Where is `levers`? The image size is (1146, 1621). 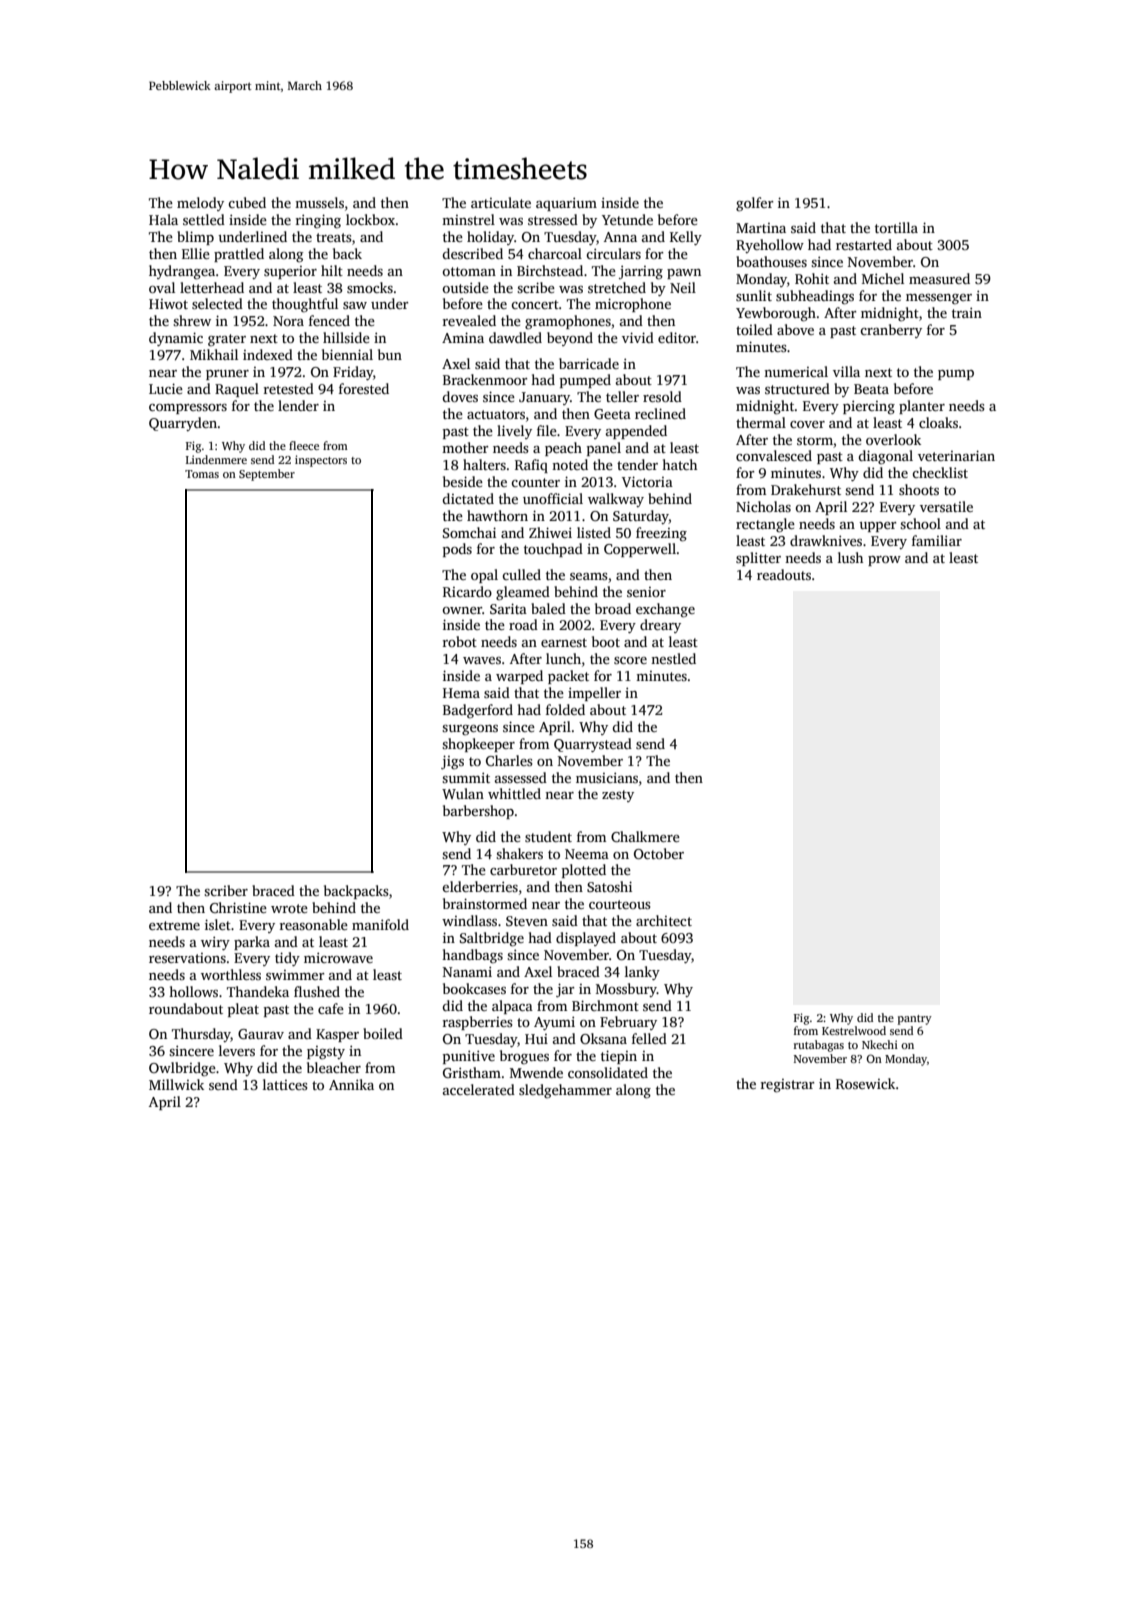
levers is located at coordinates (237, 1050).
